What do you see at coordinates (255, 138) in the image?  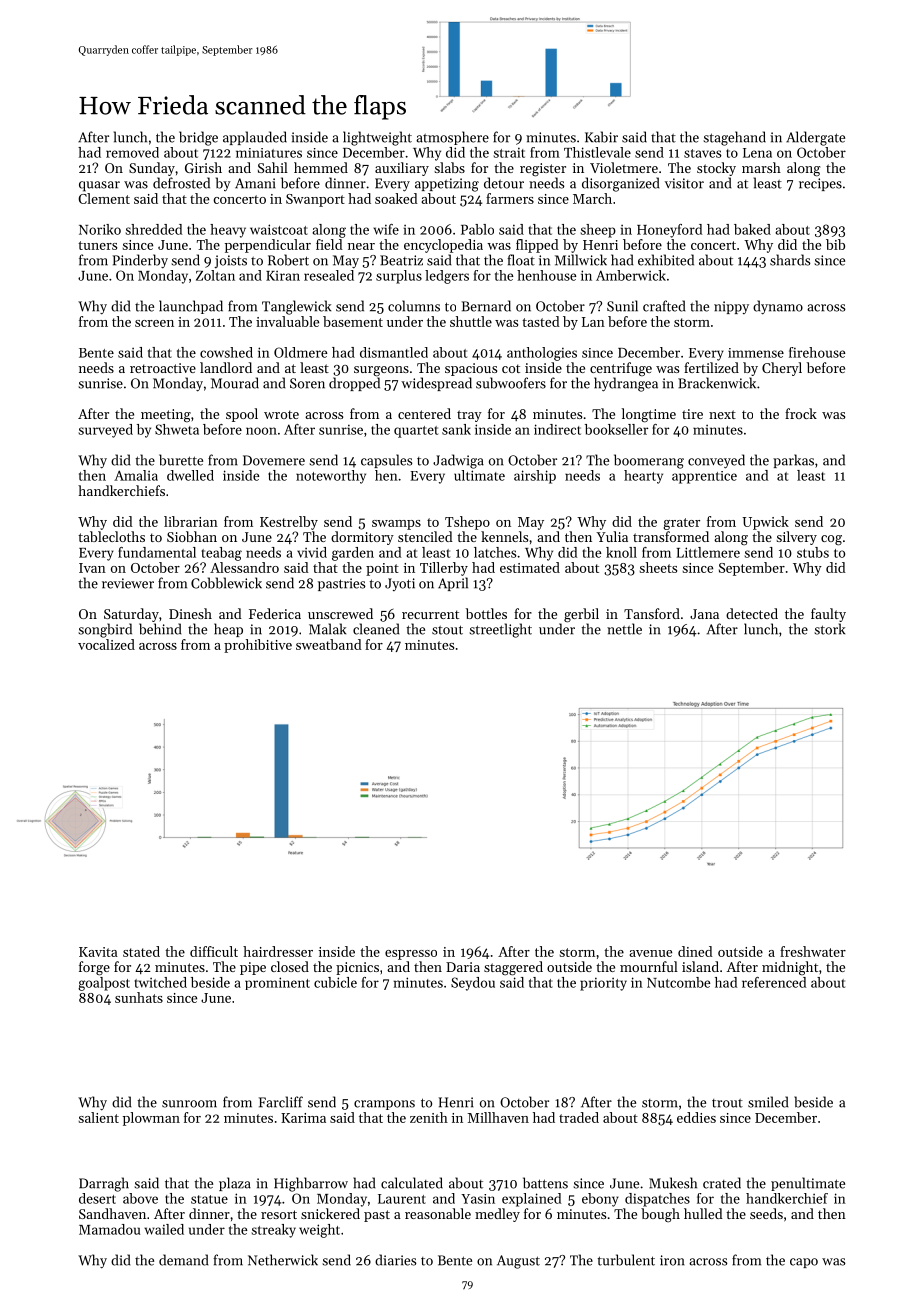 I see `applauded` at bounding box center [255, 138].
